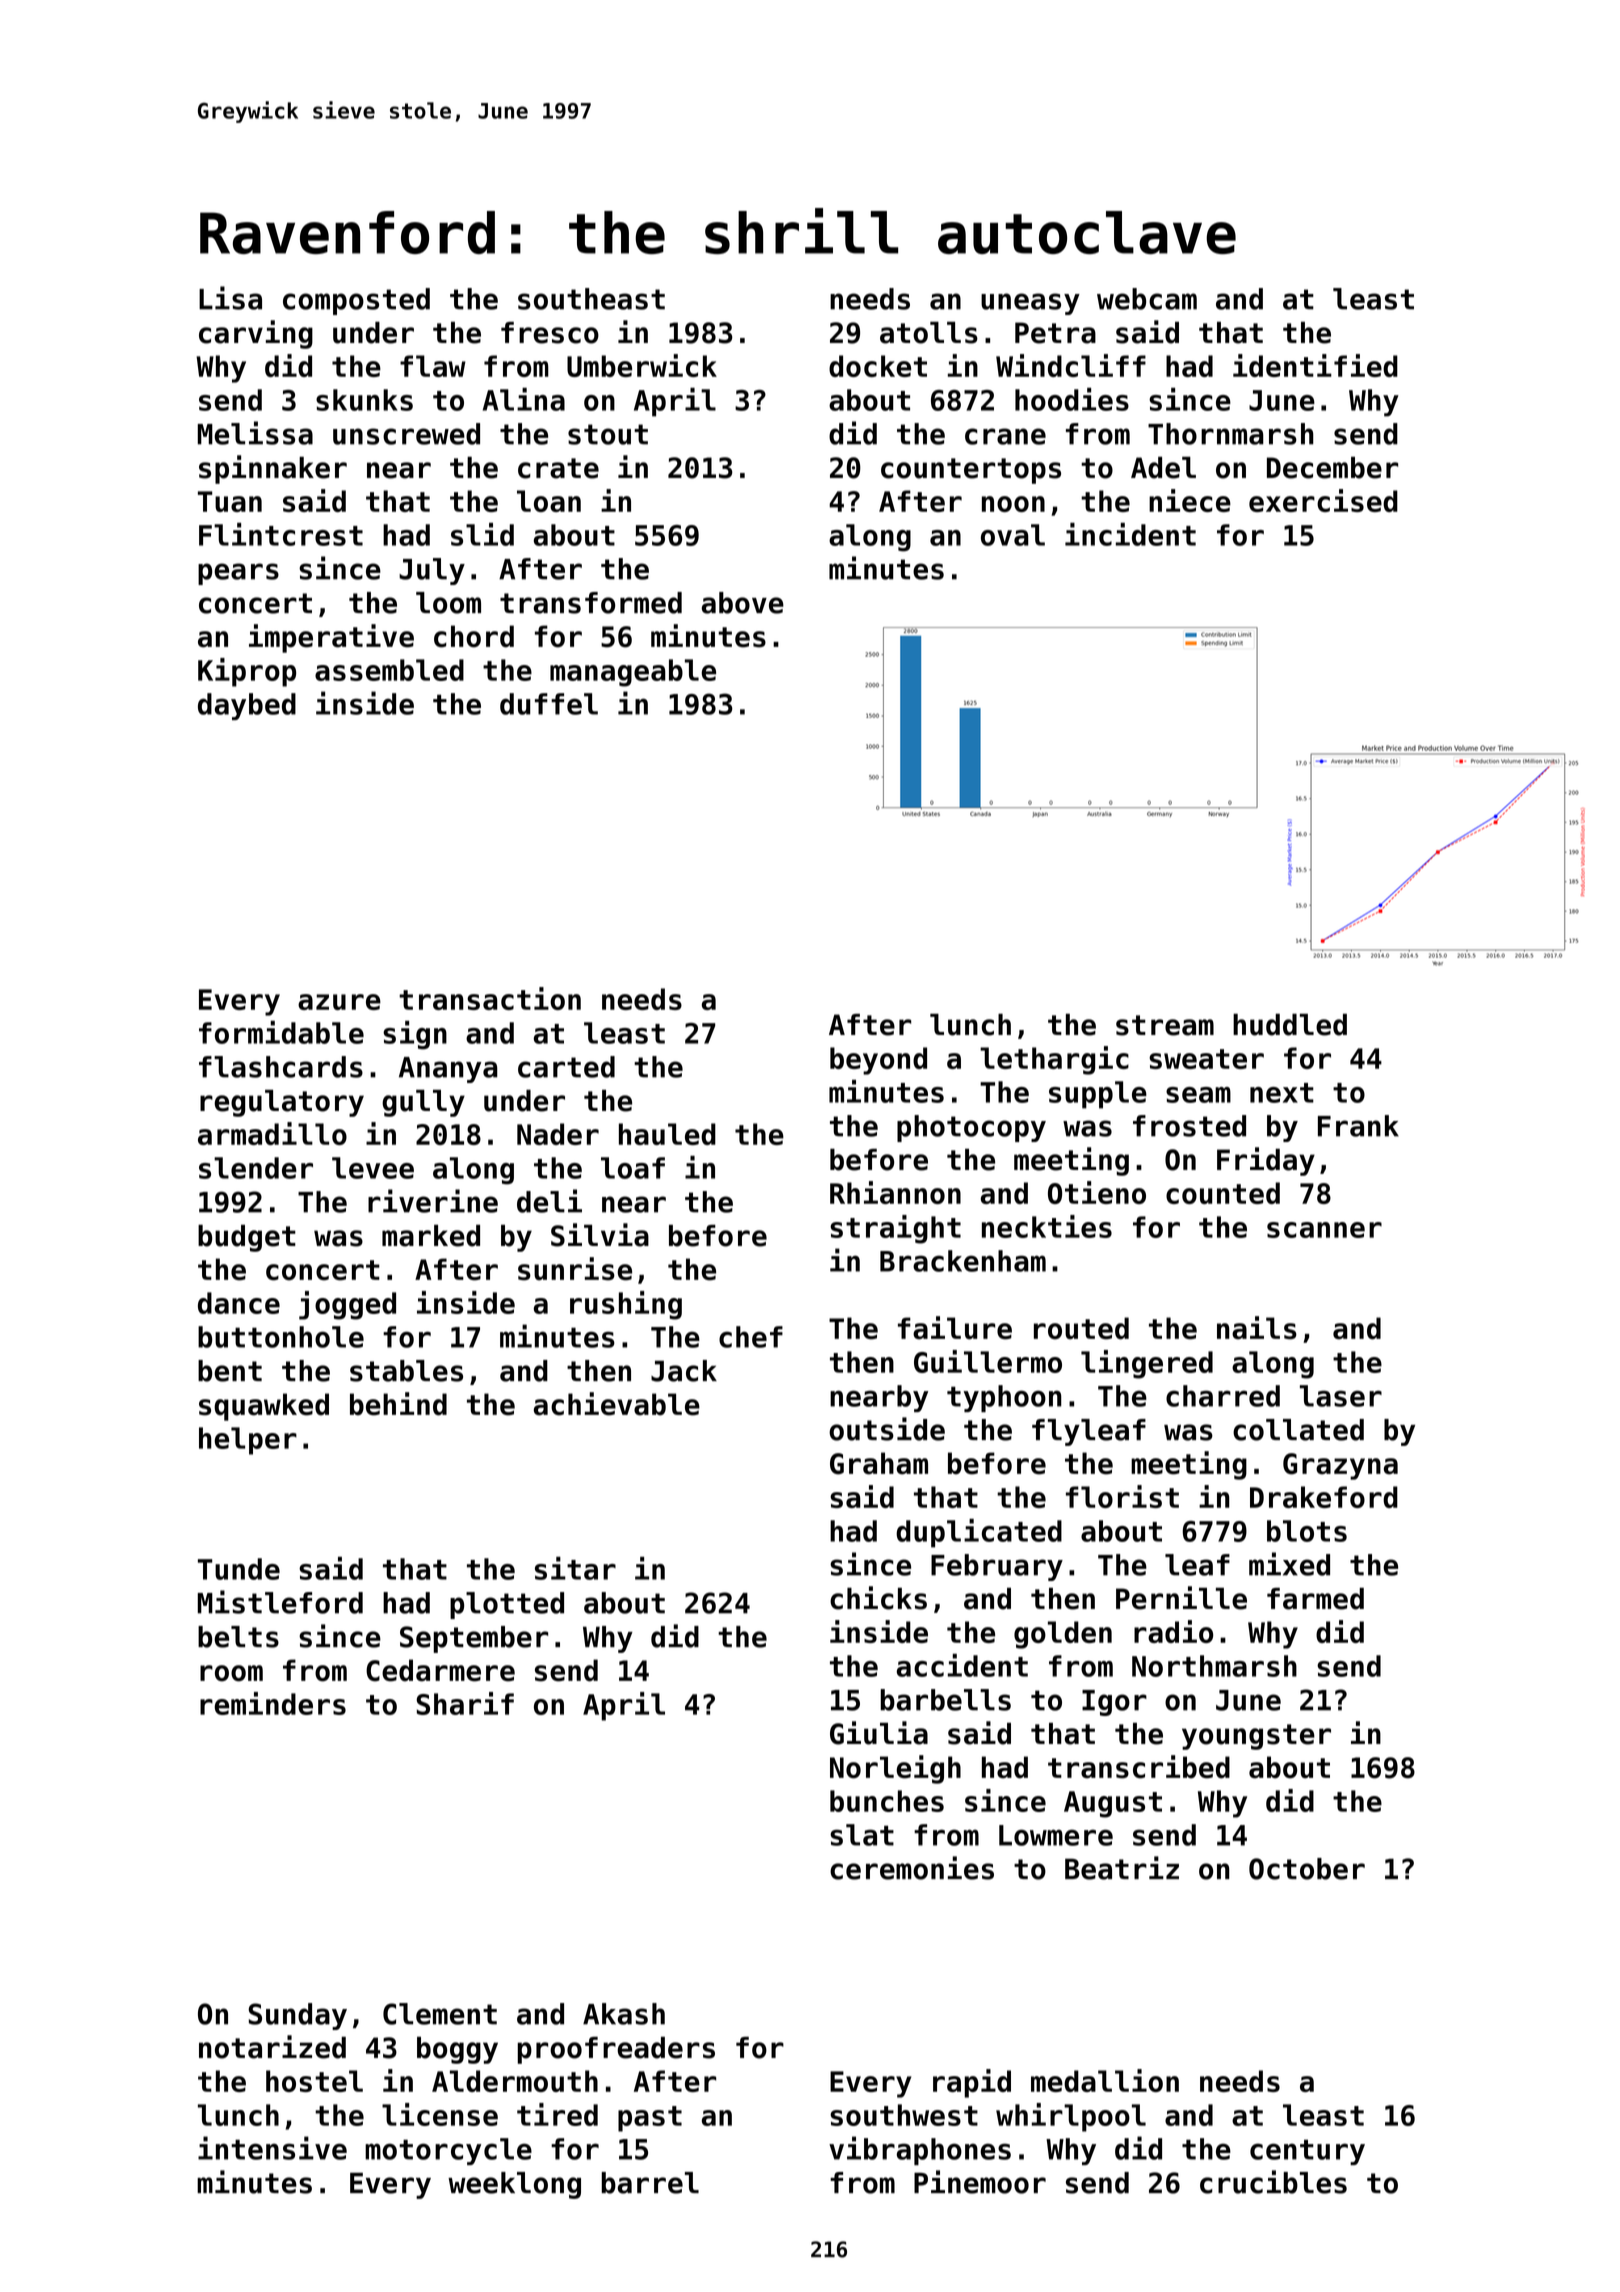  Describe the element at coordinates (1147, 299) in the screenshot. I see `webcam` at that location.
